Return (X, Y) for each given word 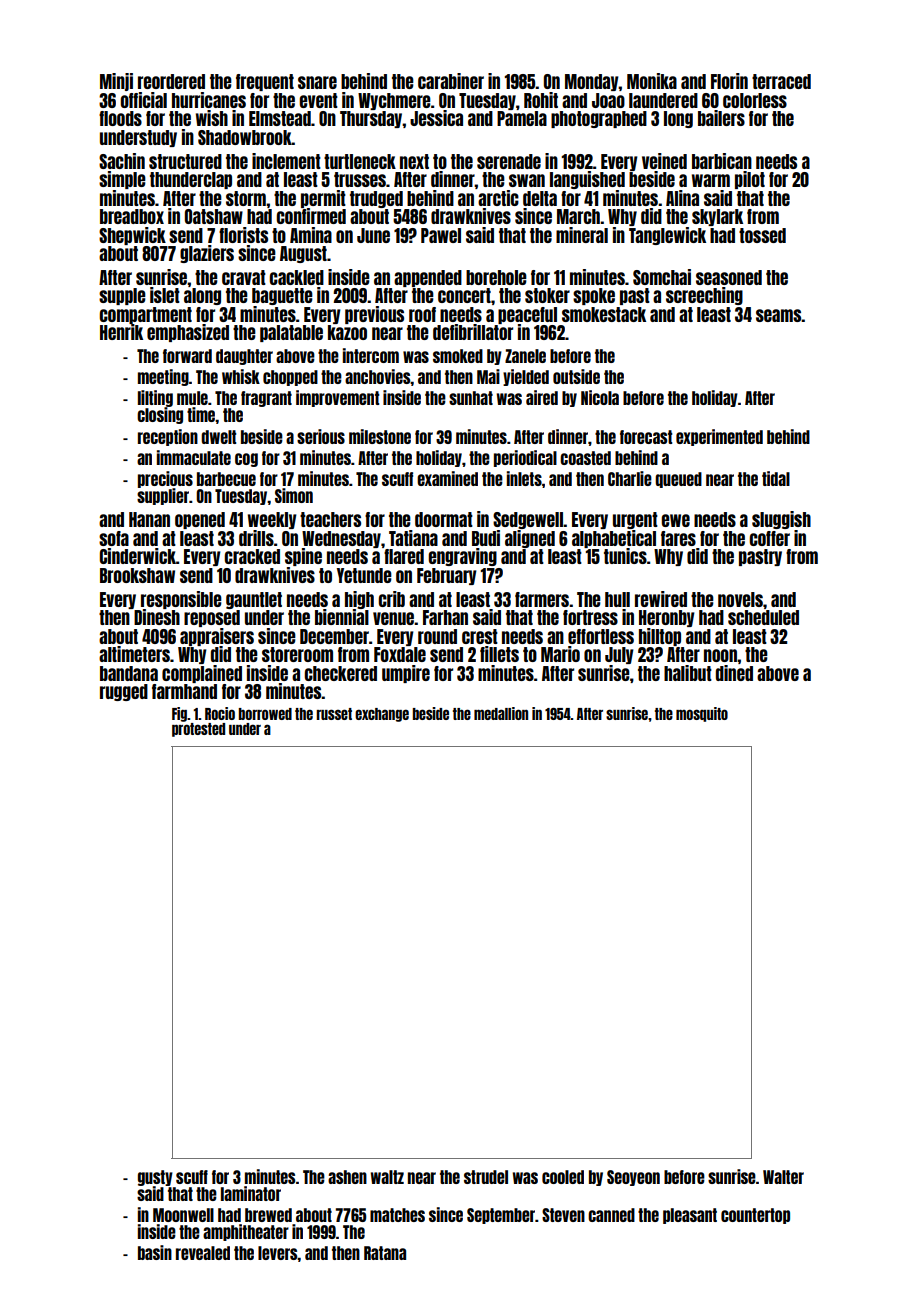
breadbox (132, 216)
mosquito (702, 714)
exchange (382, 715)
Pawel (441, 235)
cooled (563, 1177)
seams (779, 315)
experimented (719, 437)
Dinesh (157, 617)
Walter (783, 1177)
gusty (155, 1178)
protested (198, 730)
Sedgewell (528, 520)
